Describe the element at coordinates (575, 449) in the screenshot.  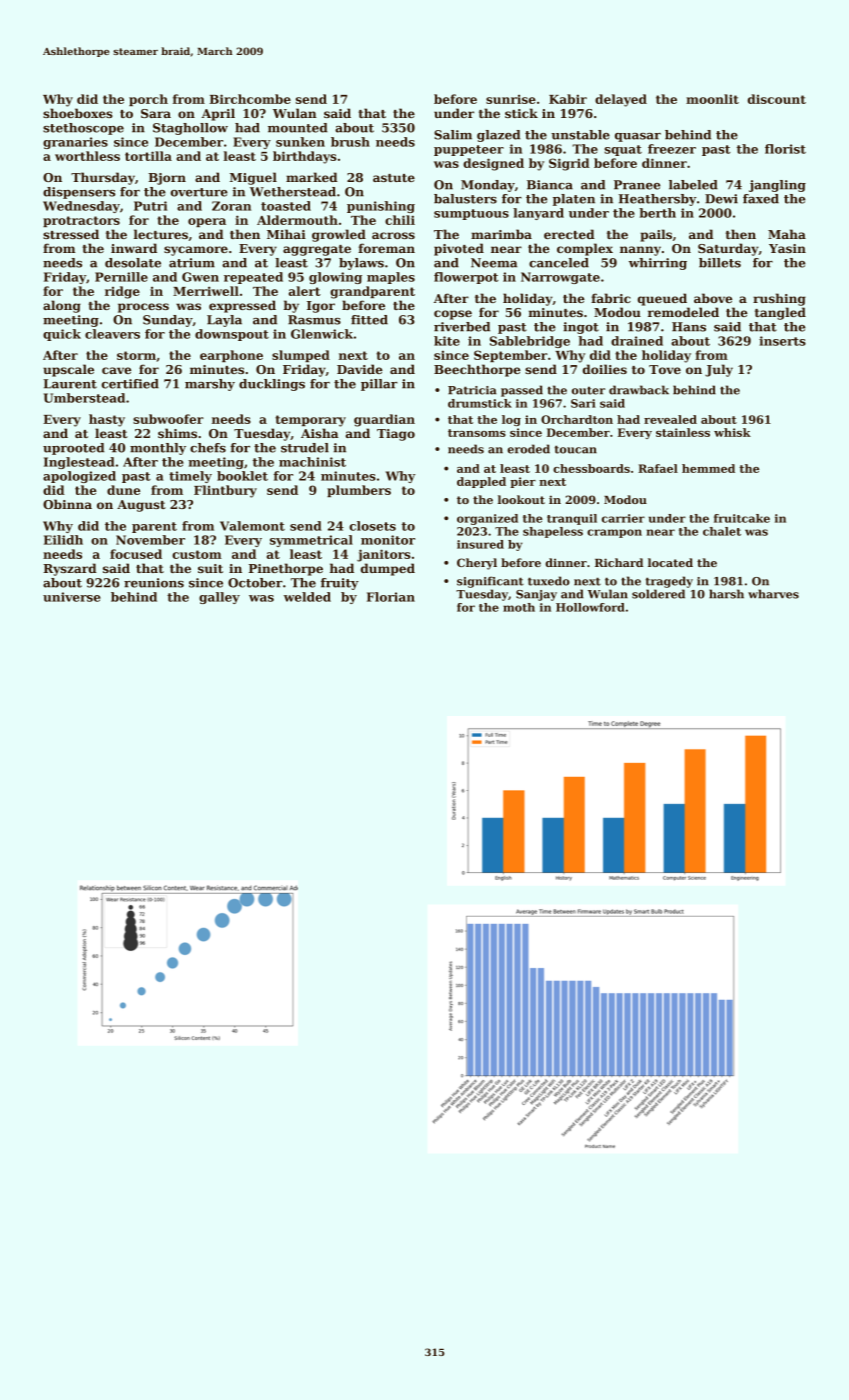
I see `toucan` at that location.
